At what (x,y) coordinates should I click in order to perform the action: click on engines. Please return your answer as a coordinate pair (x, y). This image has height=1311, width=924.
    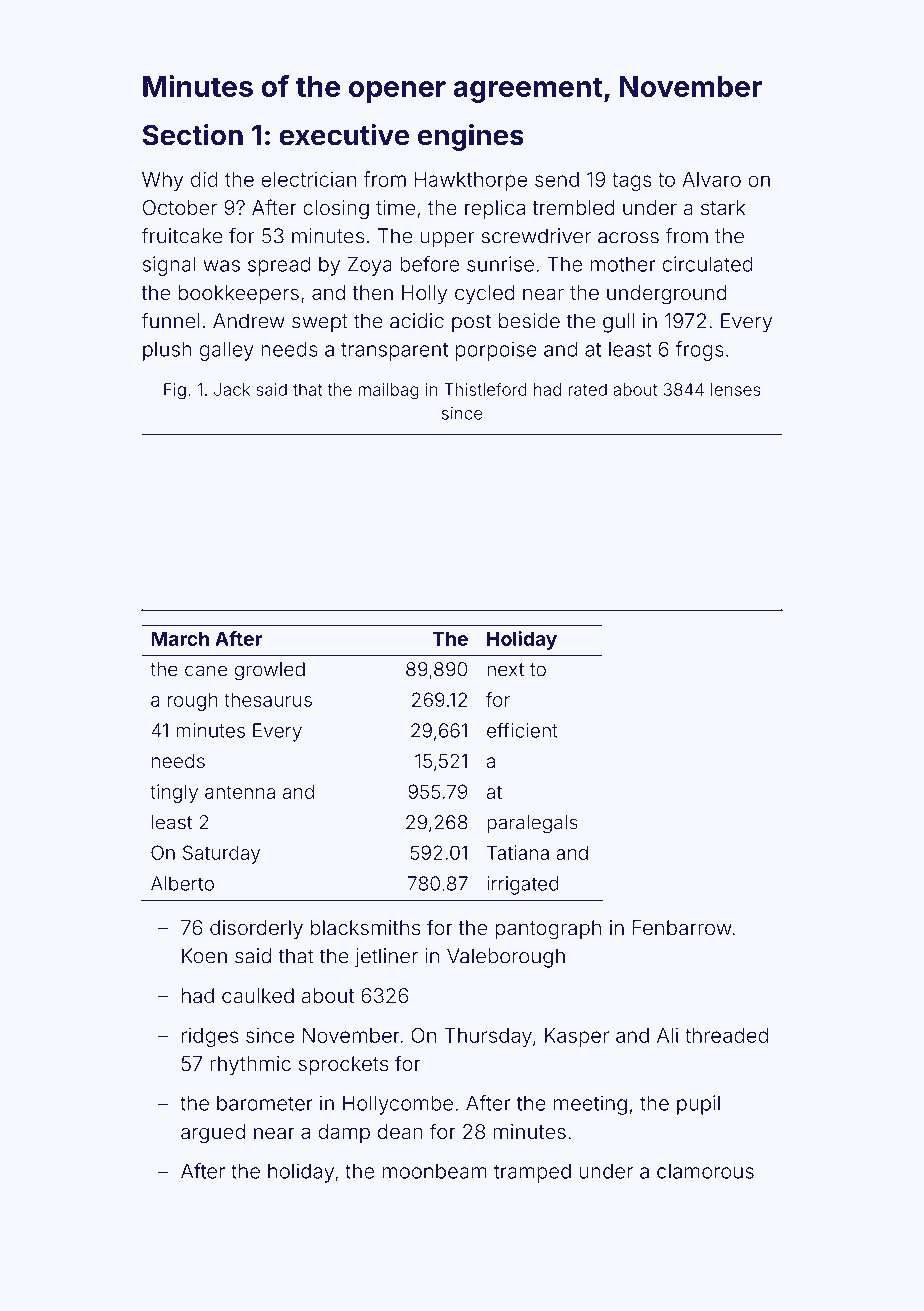
    Looking at the image, I should click on (471, 137).
